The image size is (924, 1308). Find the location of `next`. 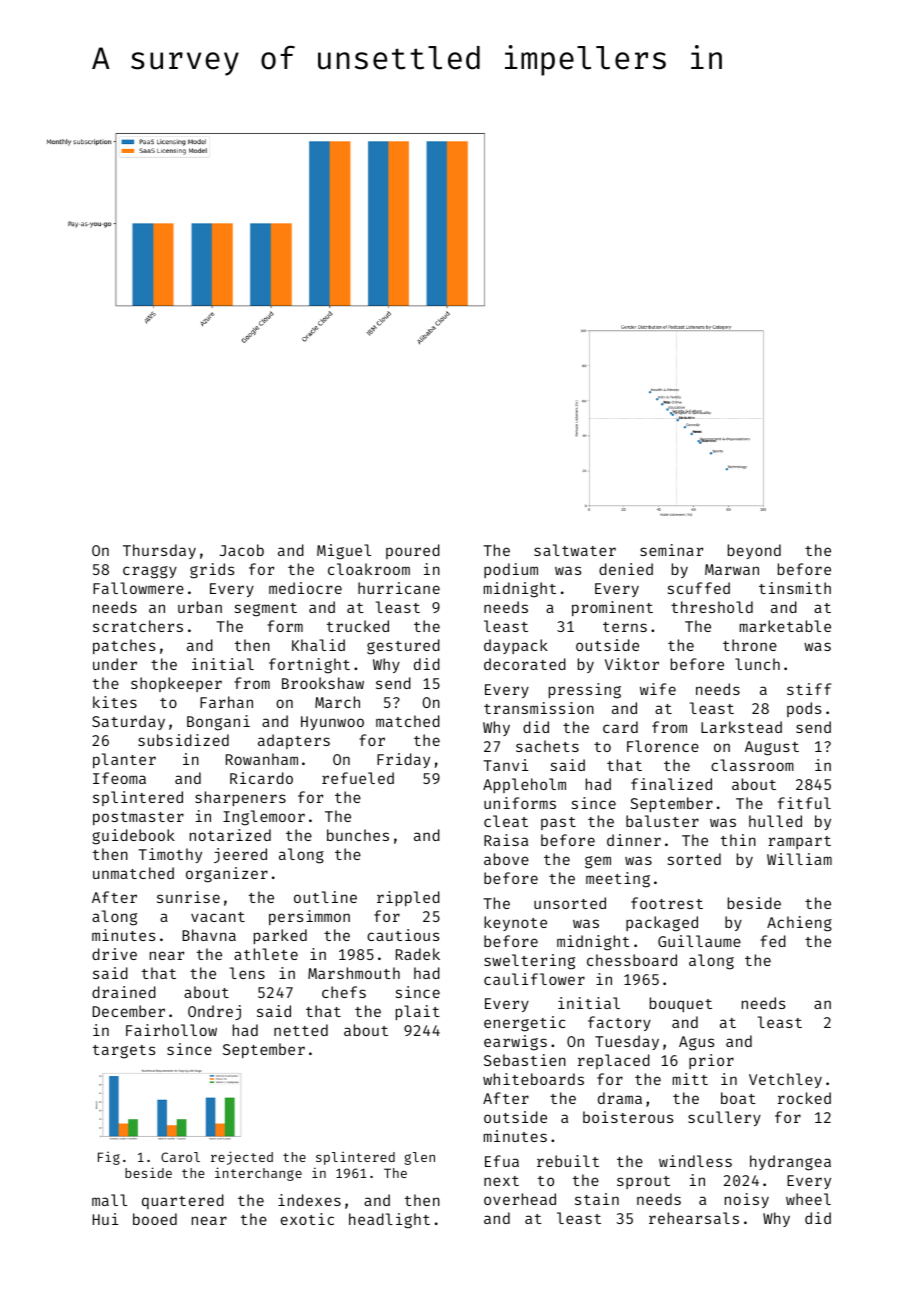

next is located at coordinates (501, 1181).
